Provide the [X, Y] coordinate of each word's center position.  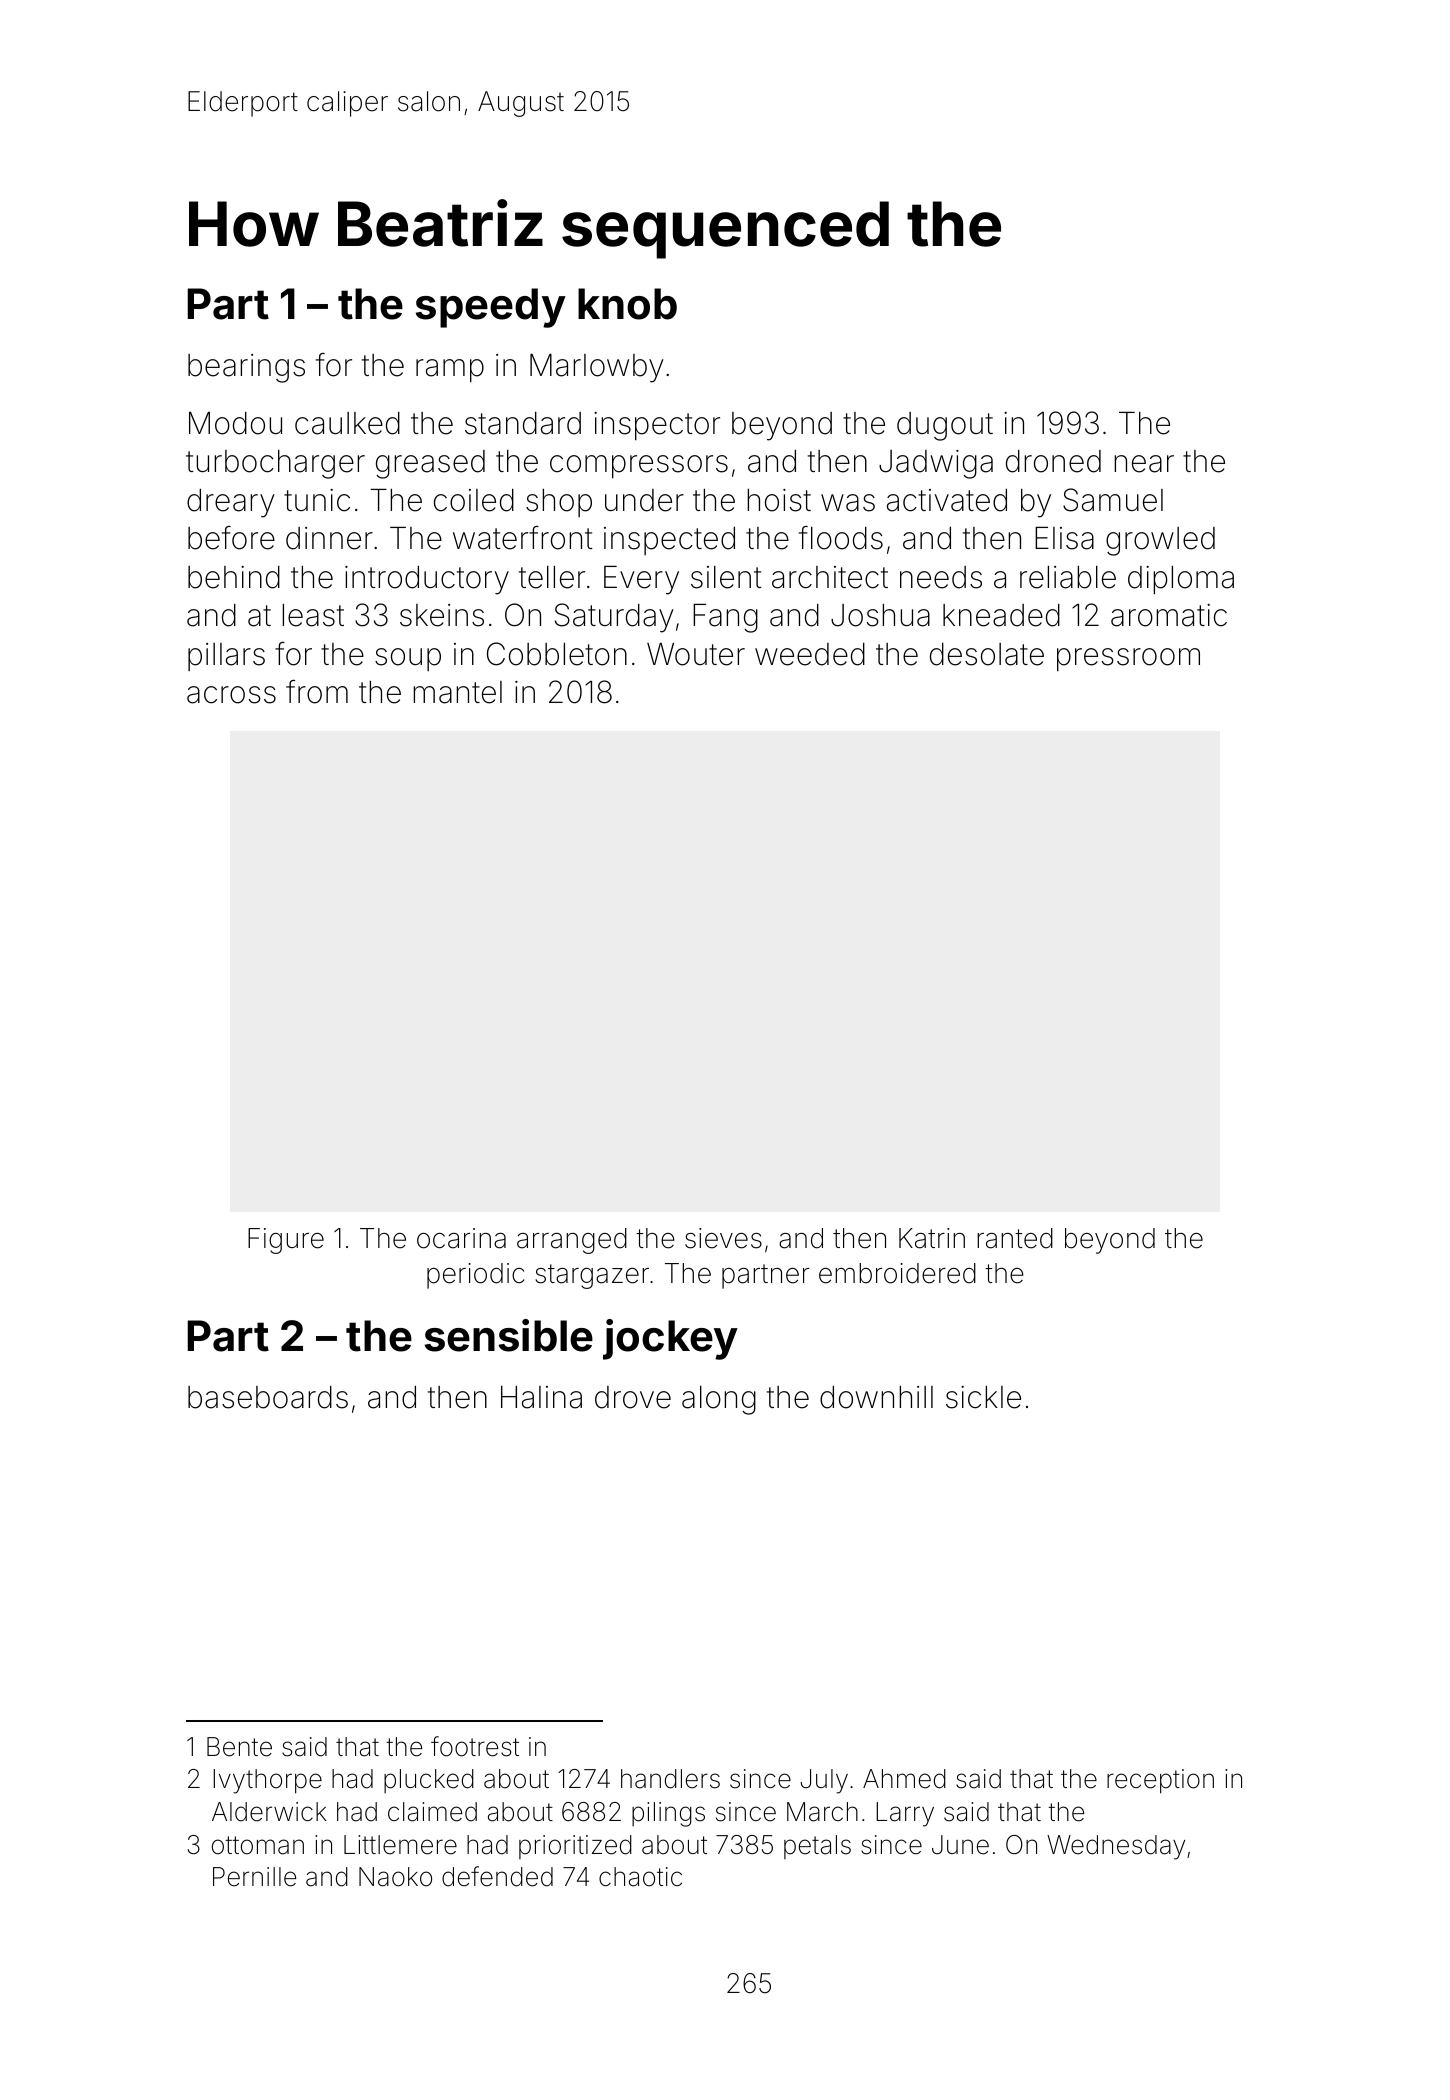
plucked [429, 1781]
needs [941, 577]
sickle [983, 1397]
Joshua [880, 615]
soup [408, 659]
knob [627, 304]
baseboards [268, 1397]
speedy [491, 308]
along [719, 1400]
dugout [945, 426]
